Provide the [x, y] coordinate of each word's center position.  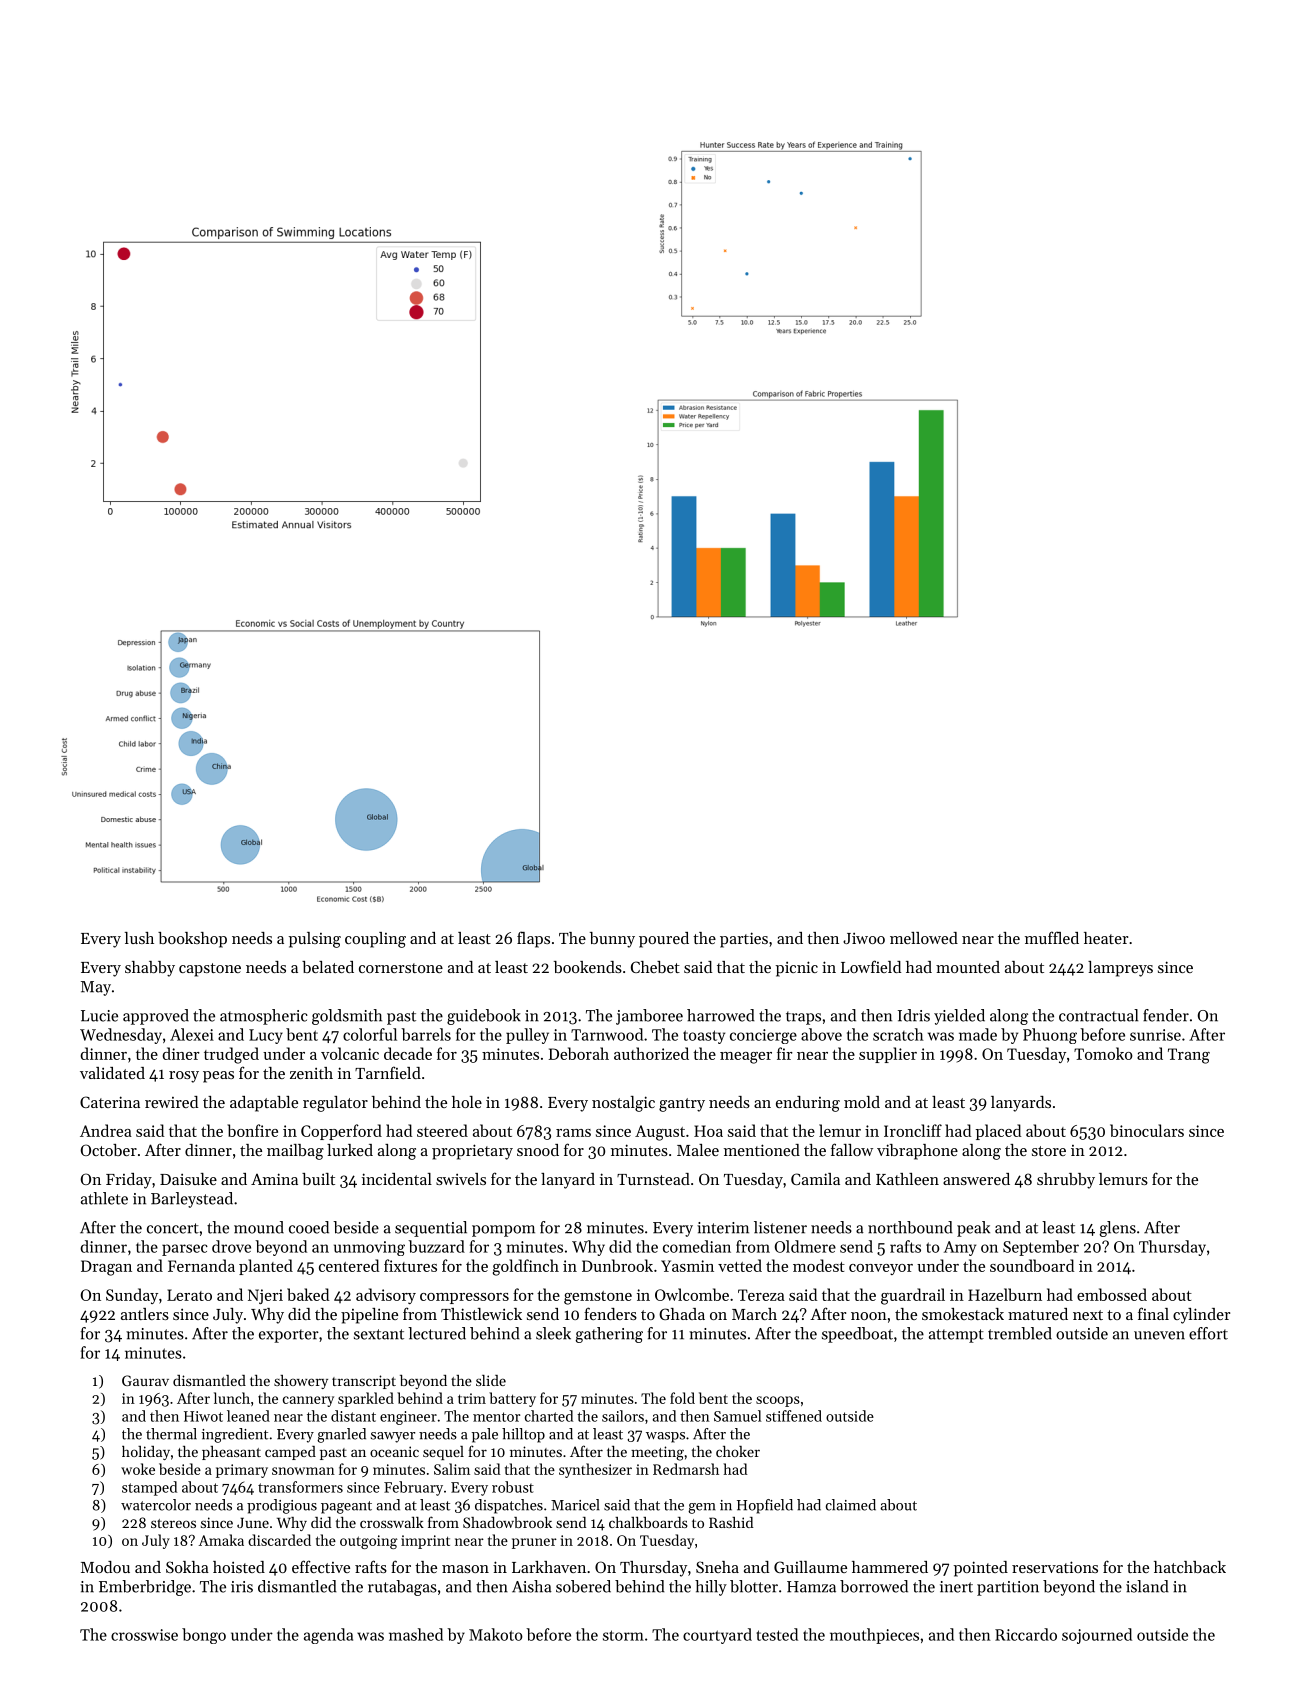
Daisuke [188, 1179]
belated [328, 967]
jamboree [649, 1017]
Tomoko [1103, 1053]
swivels [461, 1179]
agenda [328, 1636]
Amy [960, 1248]
